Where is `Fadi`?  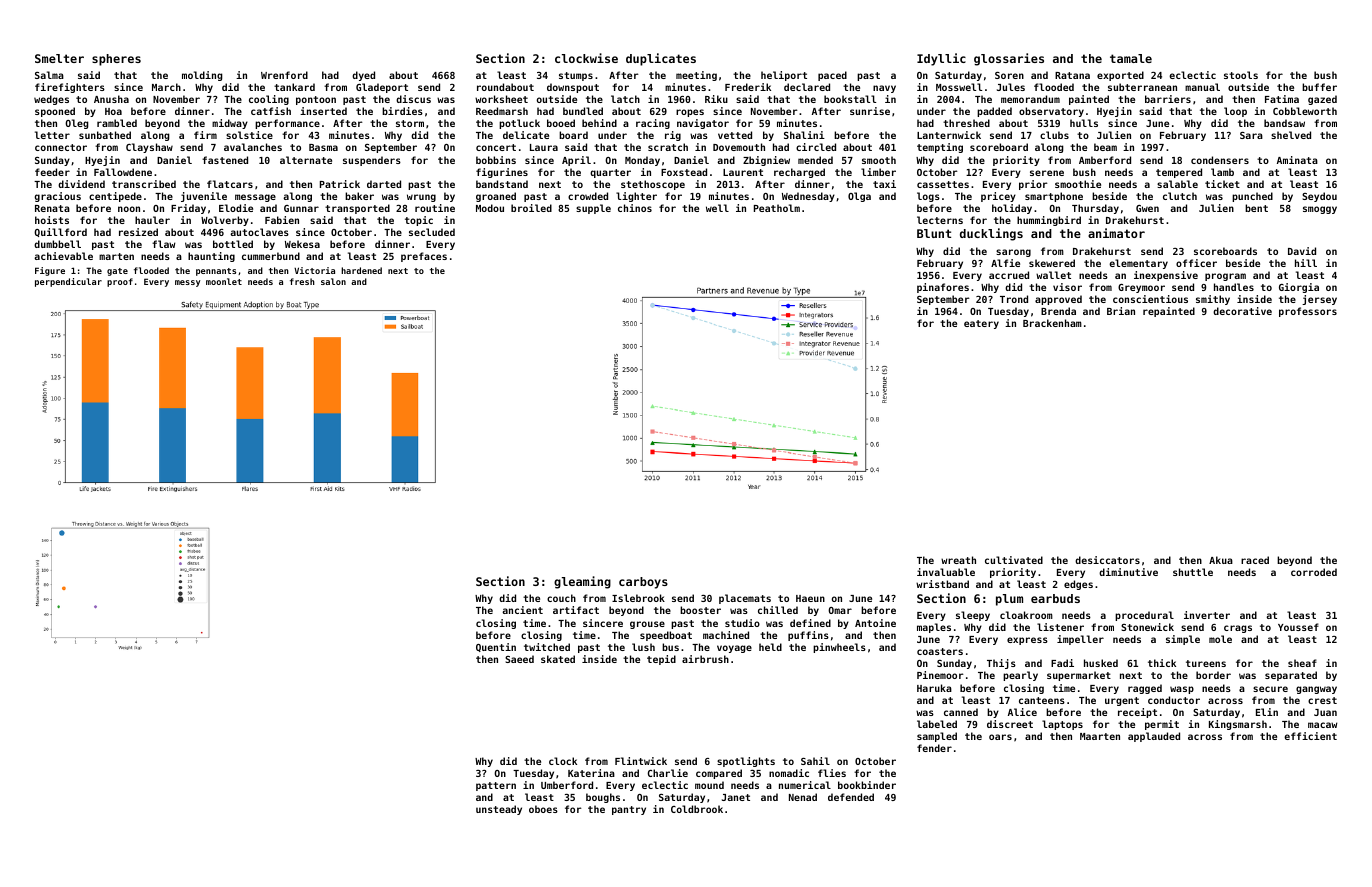 Fadi is located at coordinates (1062, 663).
